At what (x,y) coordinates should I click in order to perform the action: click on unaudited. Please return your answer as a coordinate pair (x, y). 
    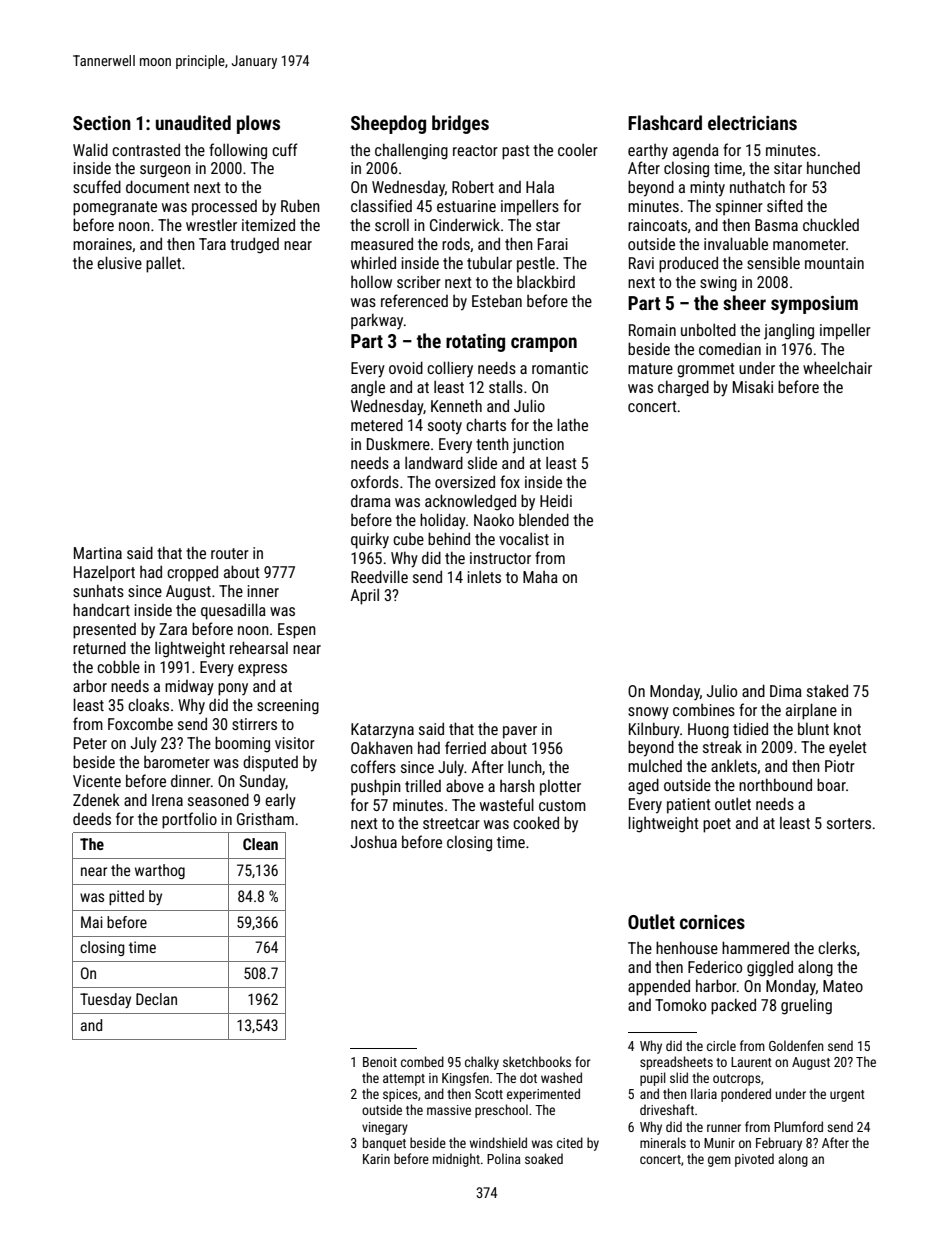
    Looking at the image, I should click on (193, 122).
